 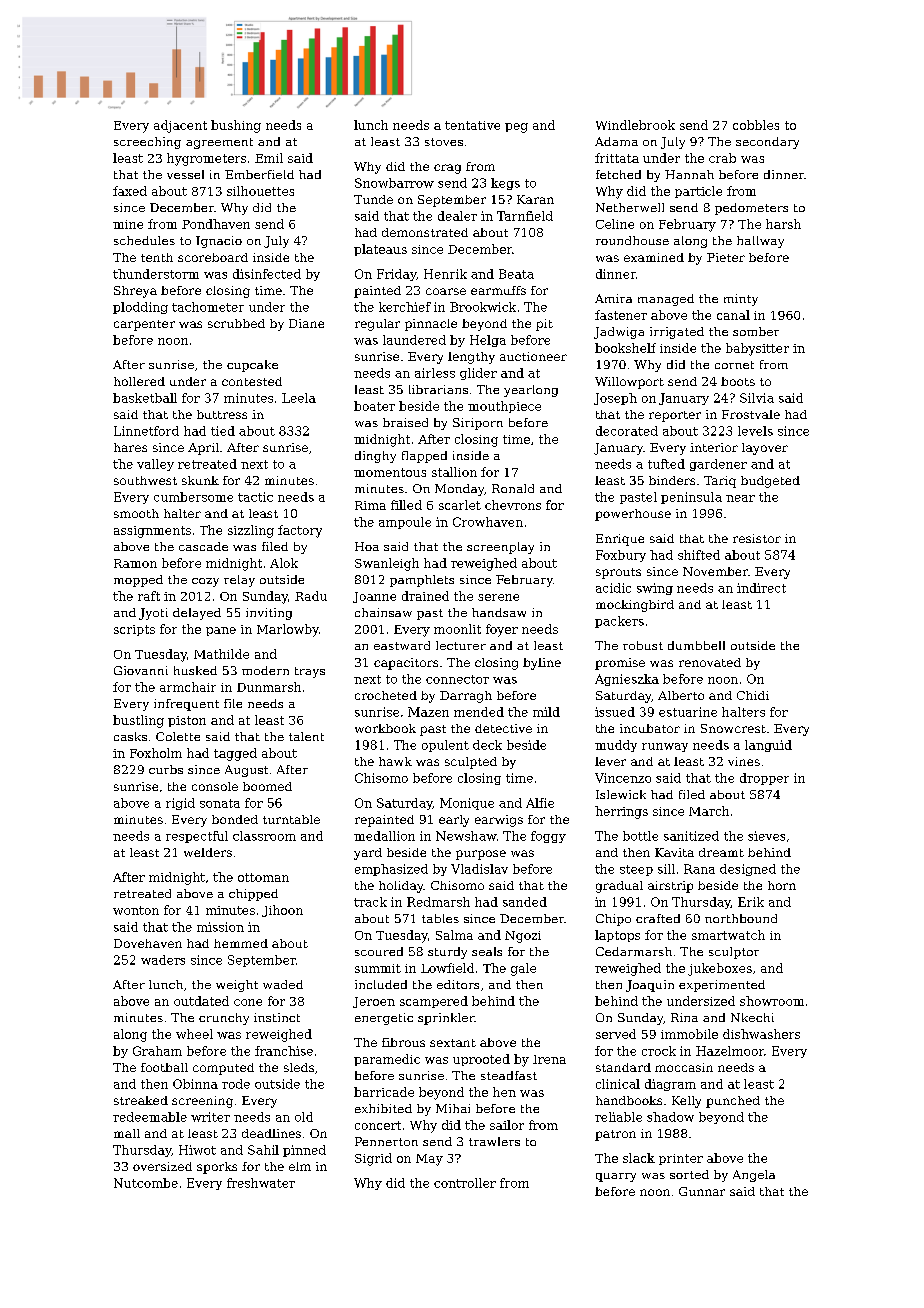 What do you see at coordinates (127, 1133) in the document?
I see `mall` at bounding box center [127, 1133].
